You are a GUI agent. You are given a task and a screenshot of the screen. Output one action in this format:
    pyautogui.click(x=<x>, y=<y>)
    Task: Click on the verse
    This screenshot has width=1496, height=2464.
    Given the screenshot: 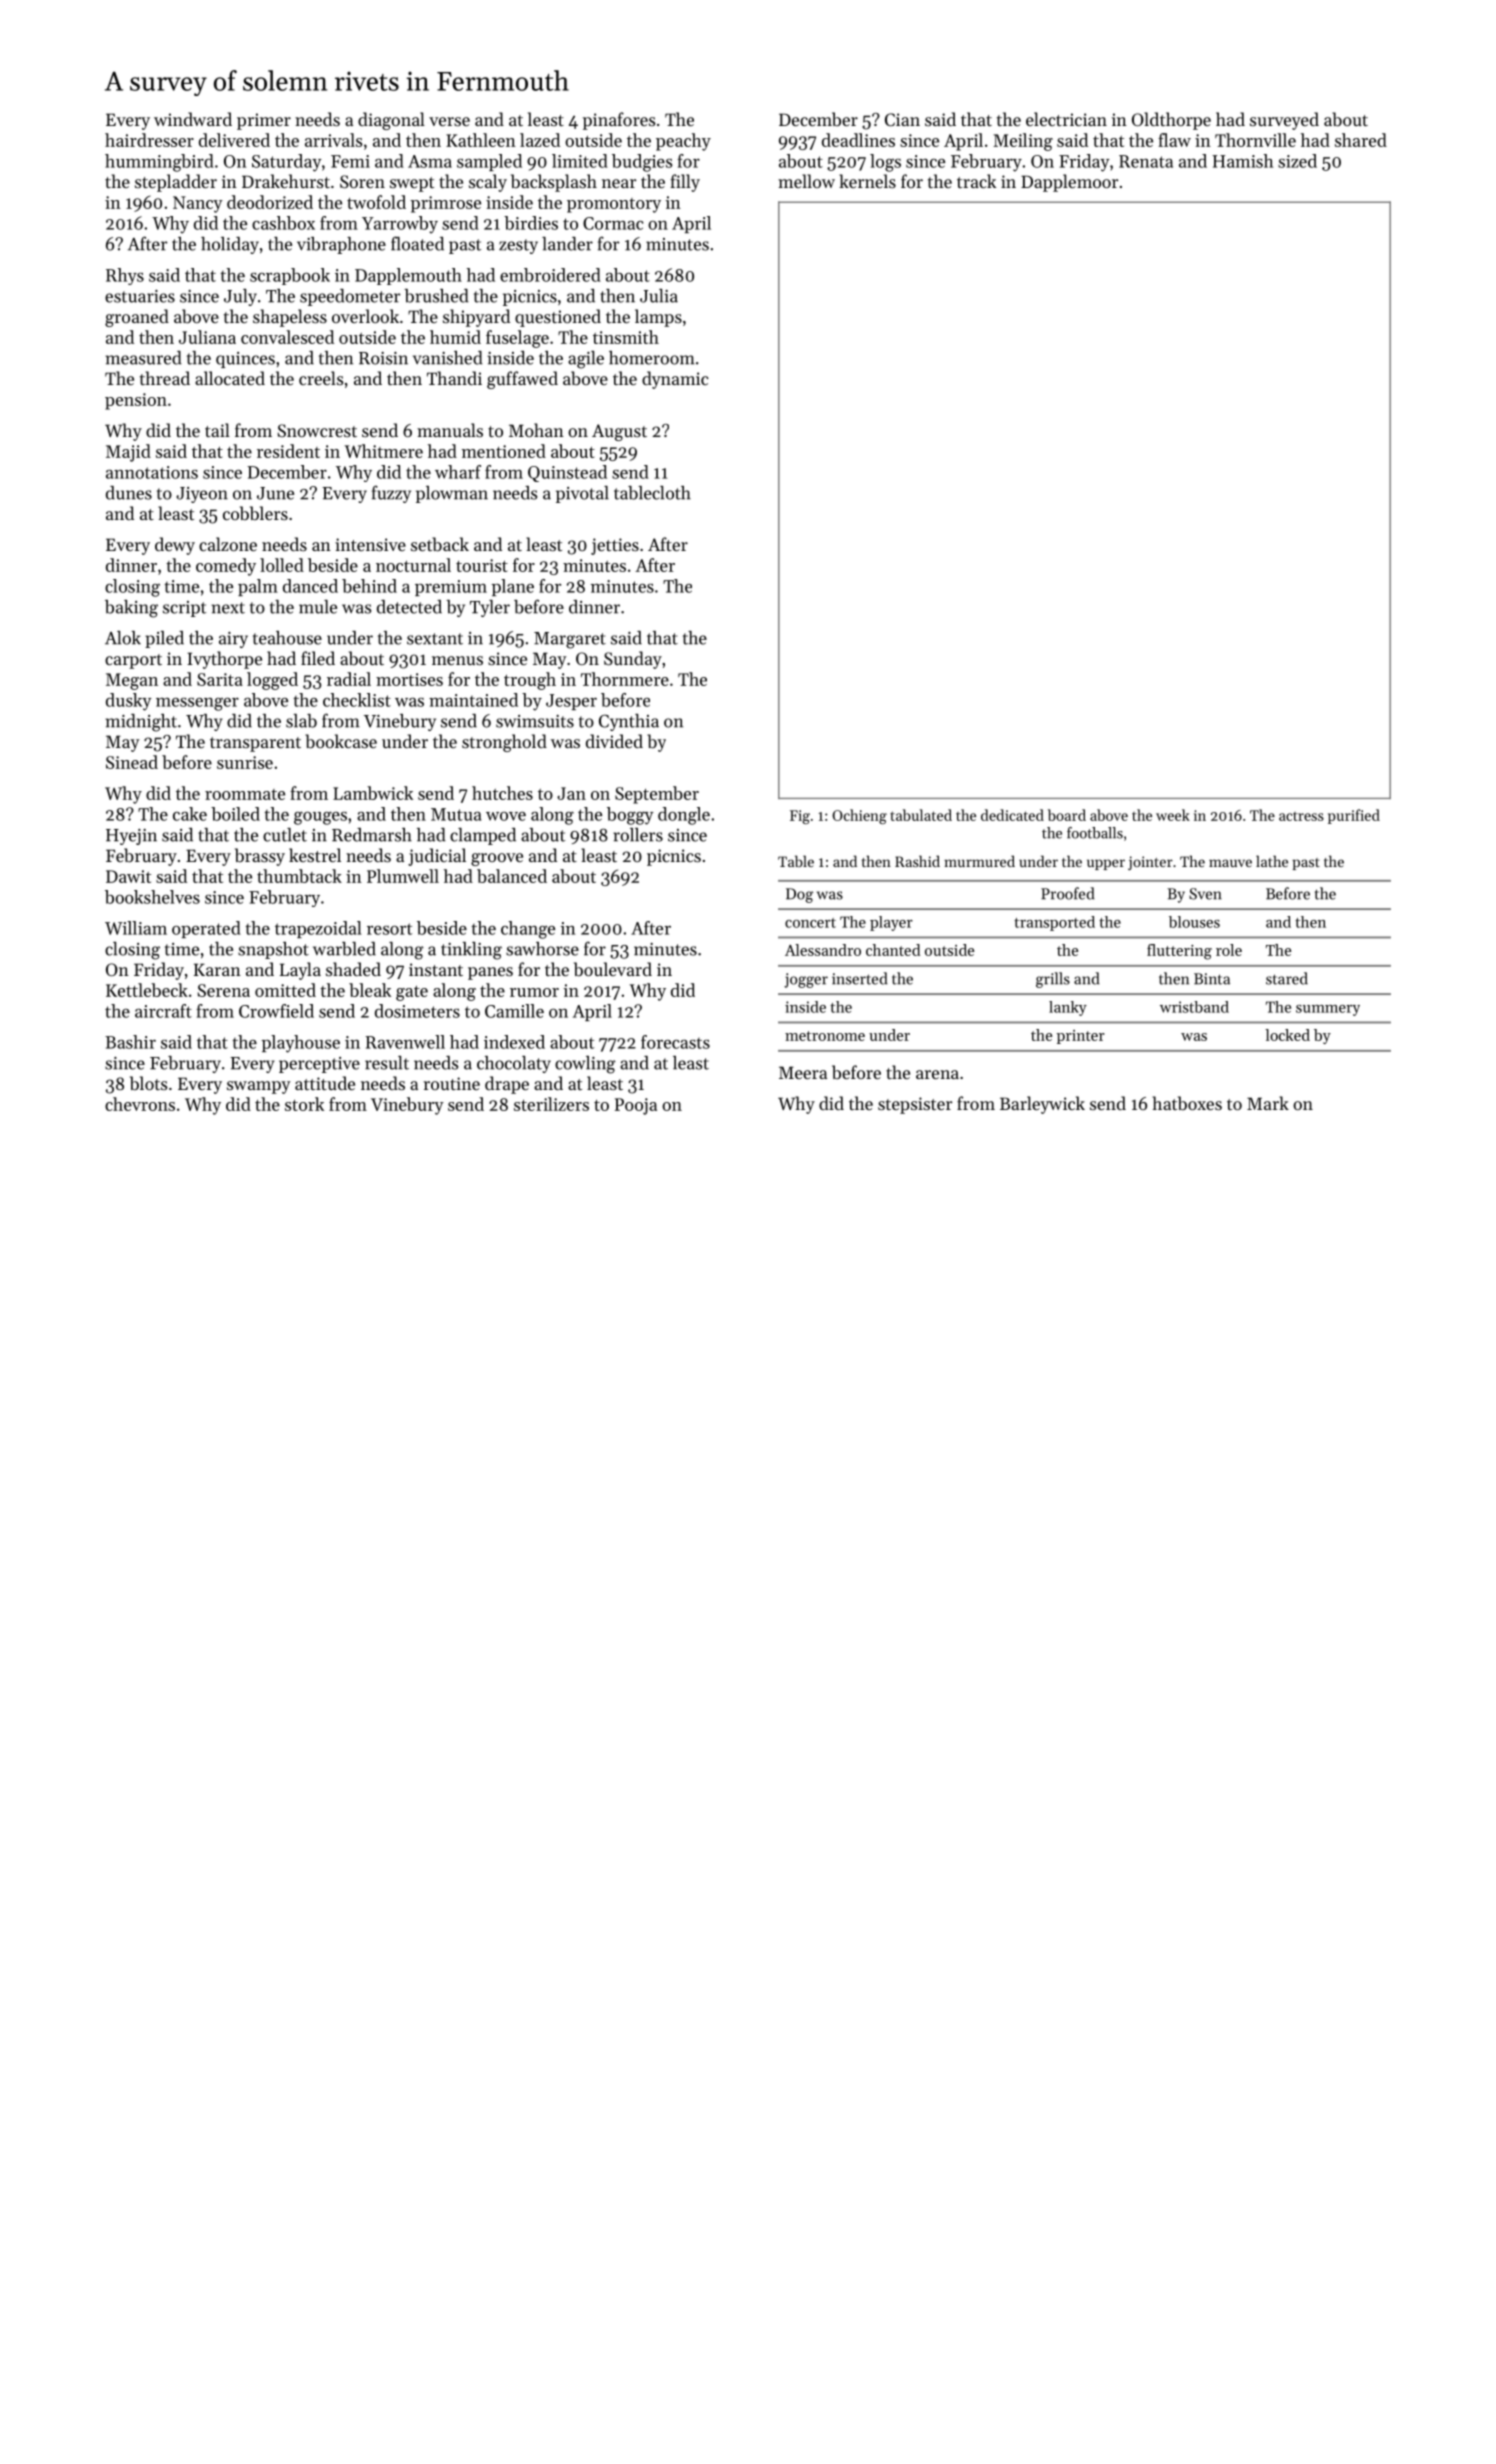 What is the action you would take?
    pyautogui.click(x=449, y=121)
